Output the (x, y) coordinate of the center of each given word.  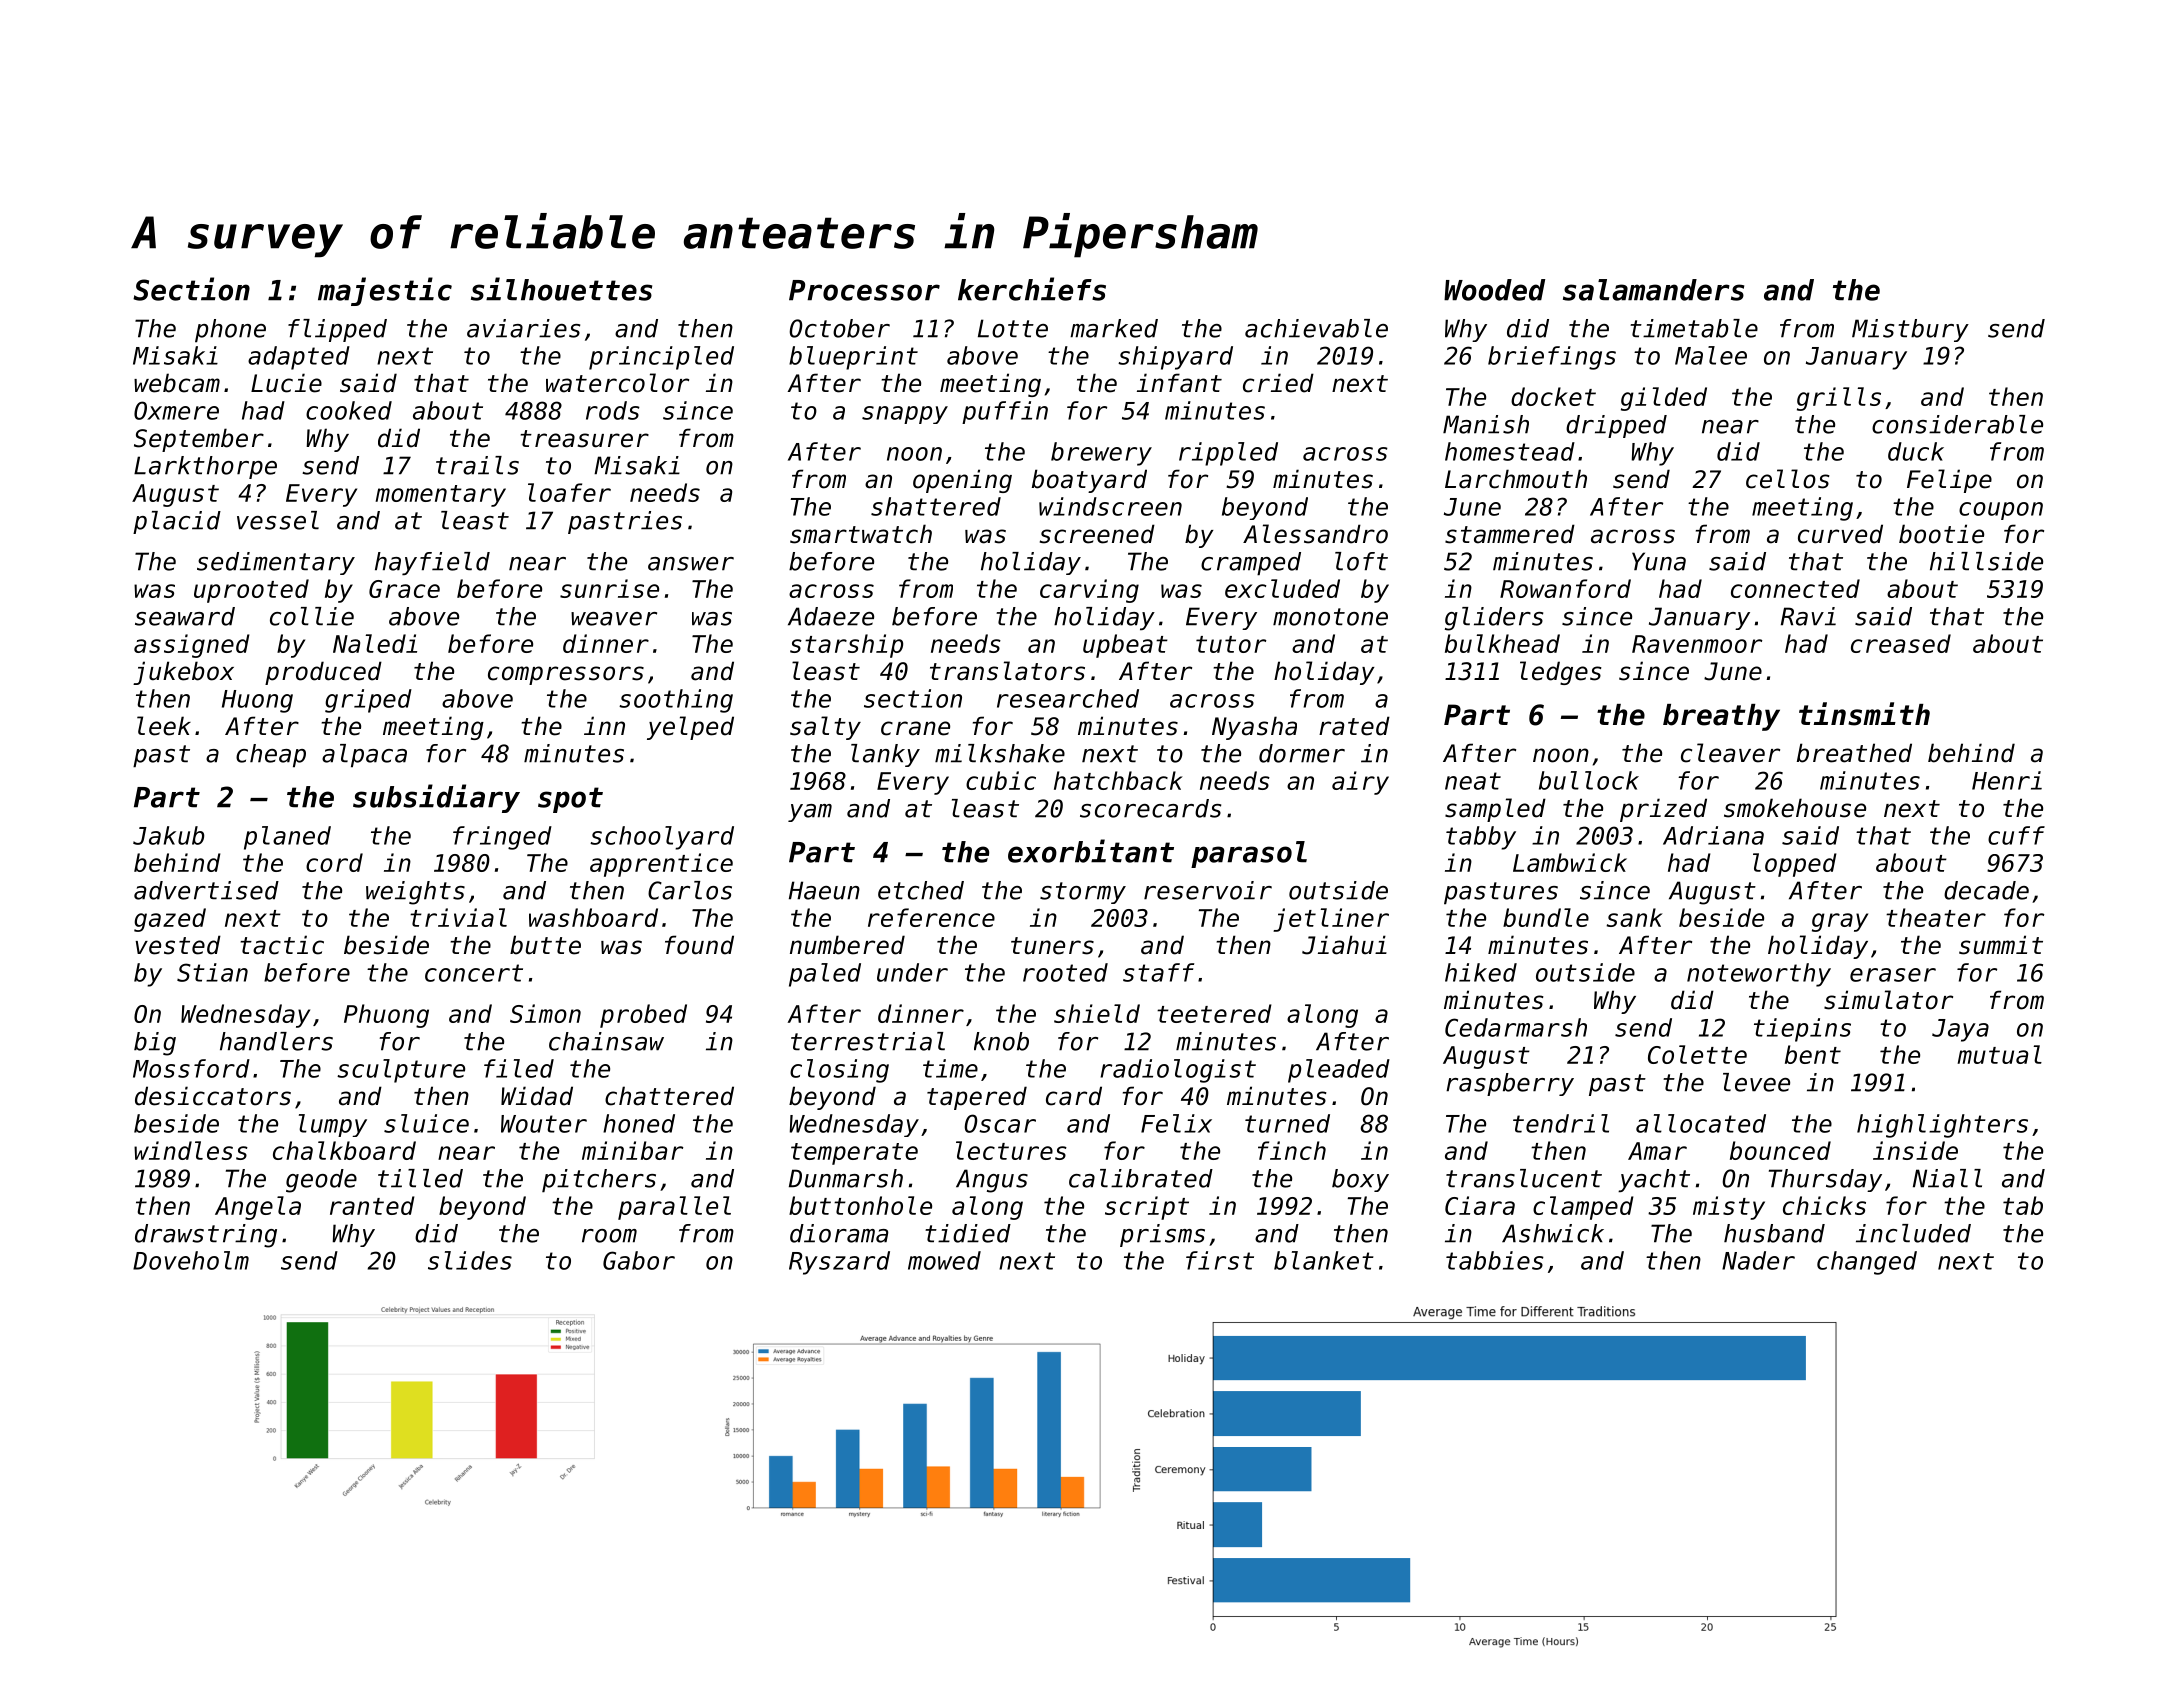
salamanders (1653, 290)
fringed (502, 838)
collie (312, 616)
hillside (1986, 561)
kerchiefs (1032, 289)
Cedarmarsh (1516, 1027)
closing (839, 1071)
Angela (258, 1208)
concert (474, 973)
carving (1089, 591)
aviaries (523, 328)
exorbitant (1091, 851)
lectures (1011, 1150)
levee (1756, 1082)
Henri (2007, 780)
